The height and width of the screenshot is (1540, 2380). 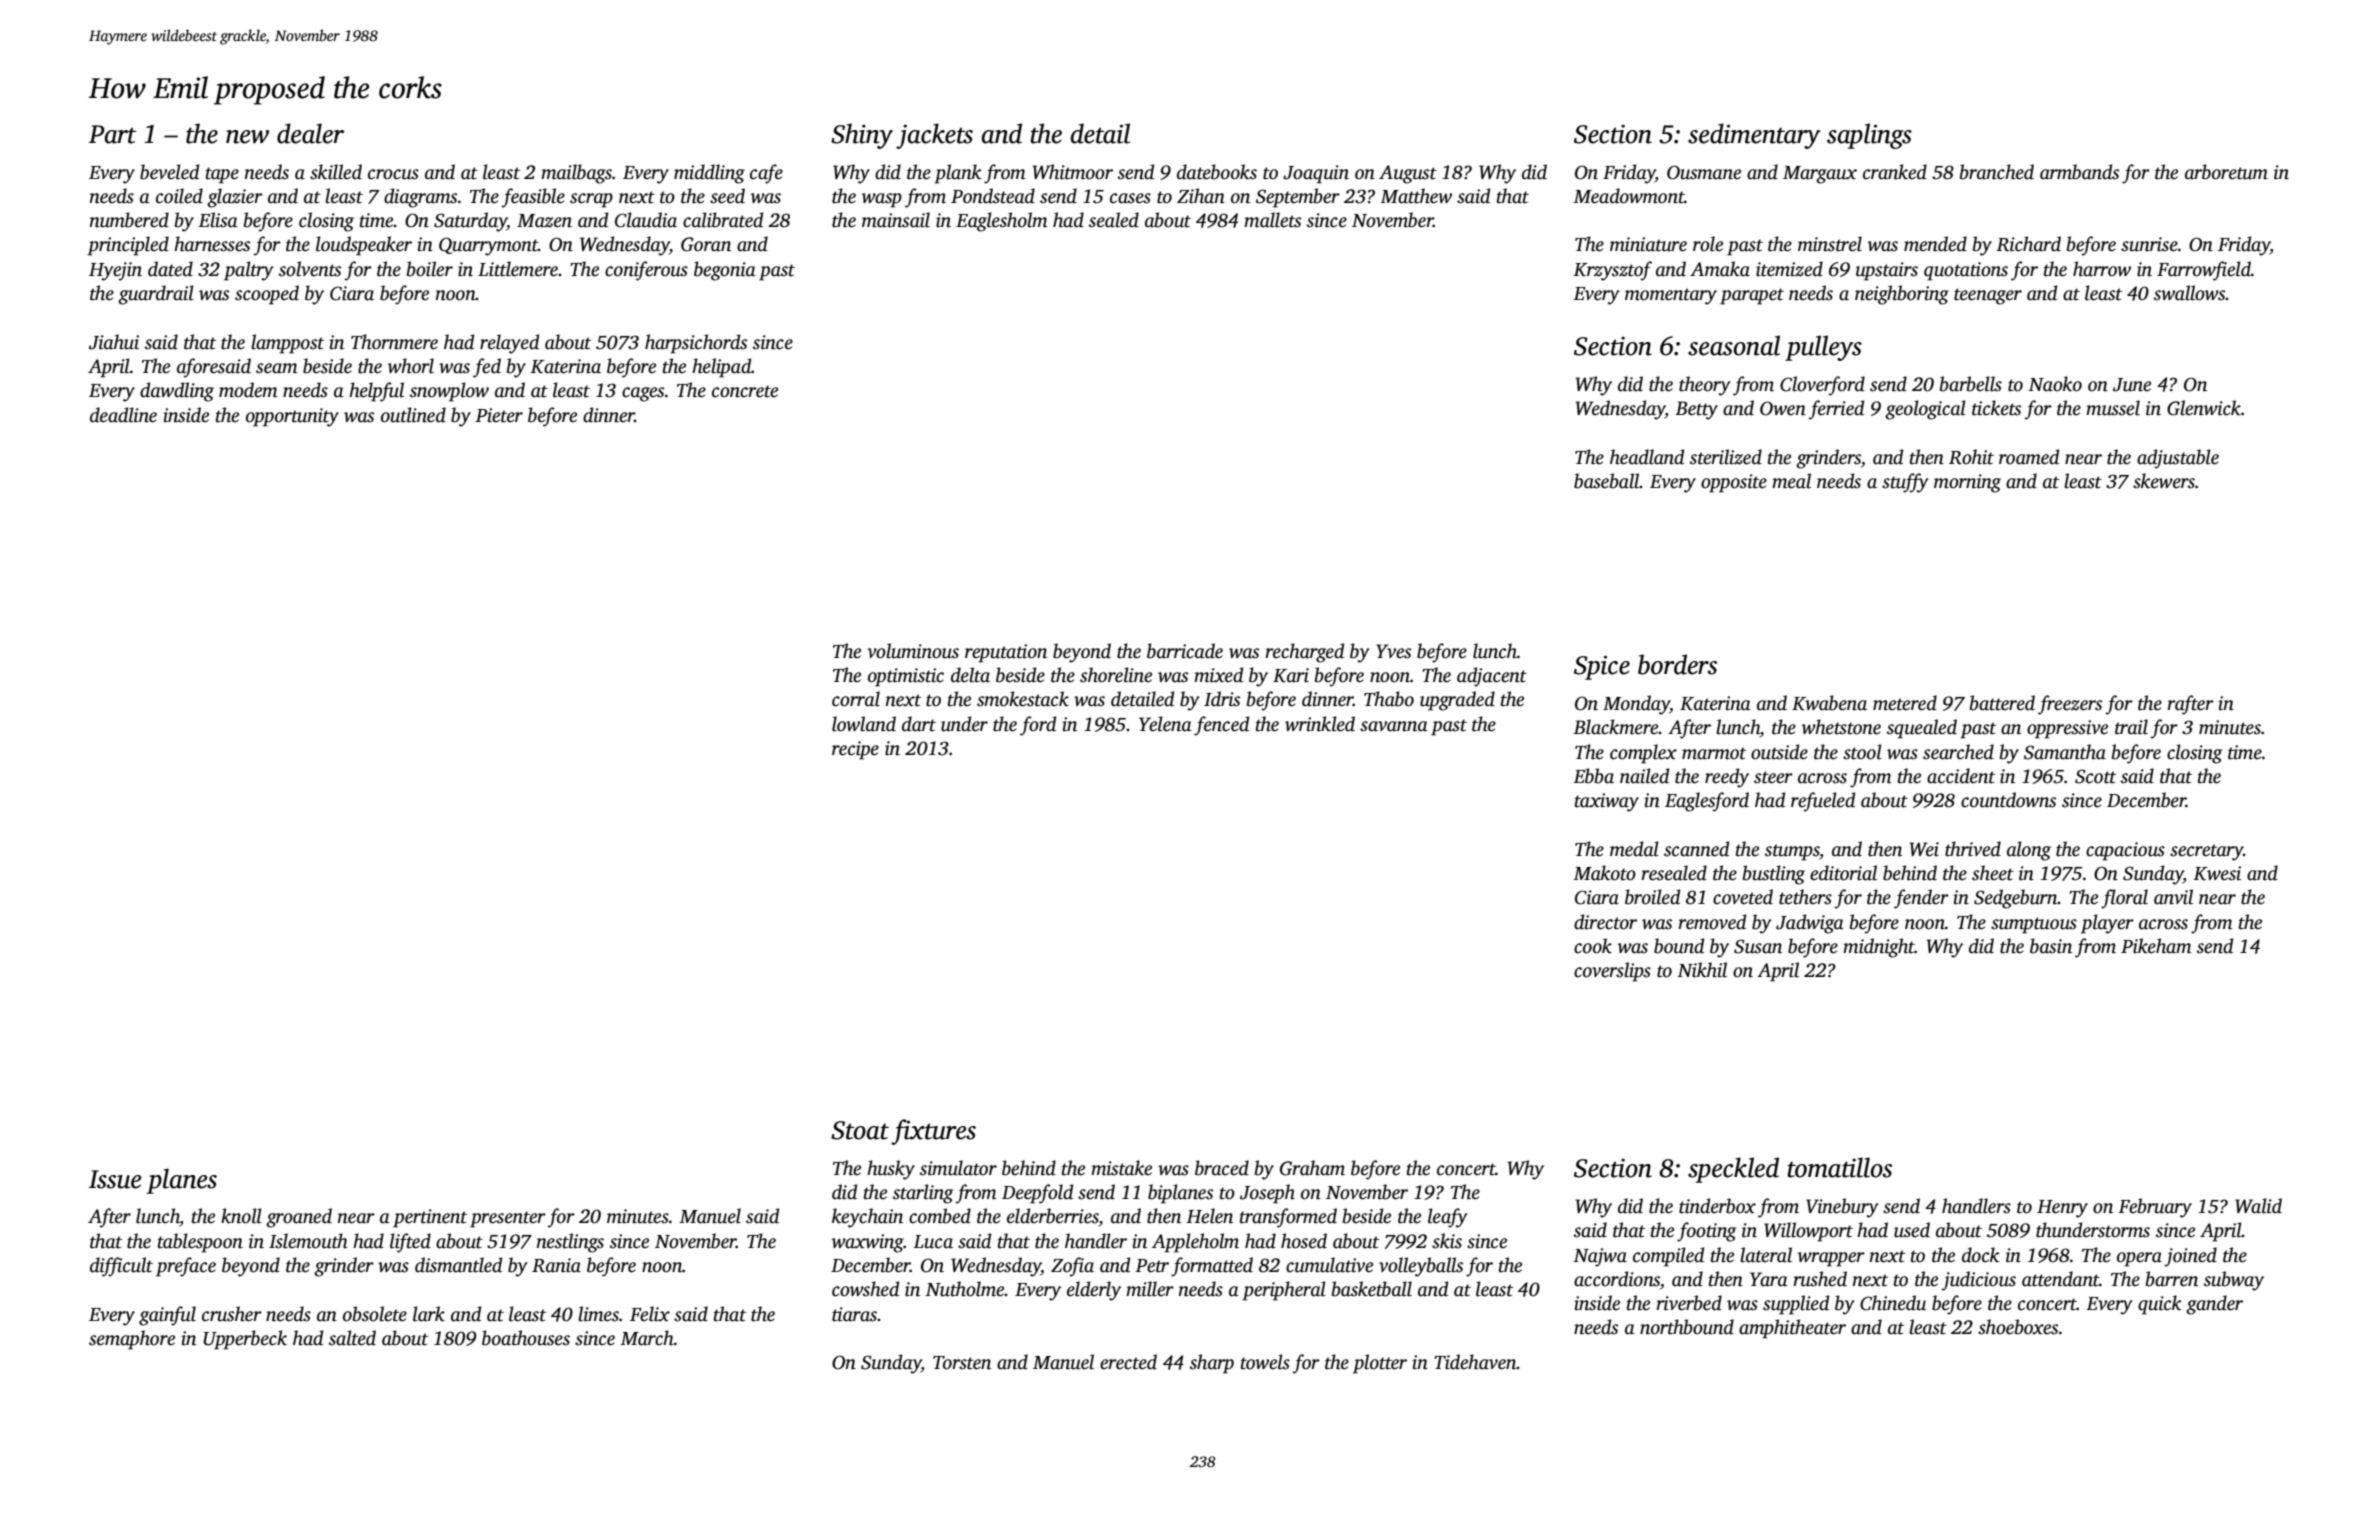 What do you see at coordinates (1754, 136) in the screenshot?
I see `sedimentary` at bounding box center [1754, 136].
